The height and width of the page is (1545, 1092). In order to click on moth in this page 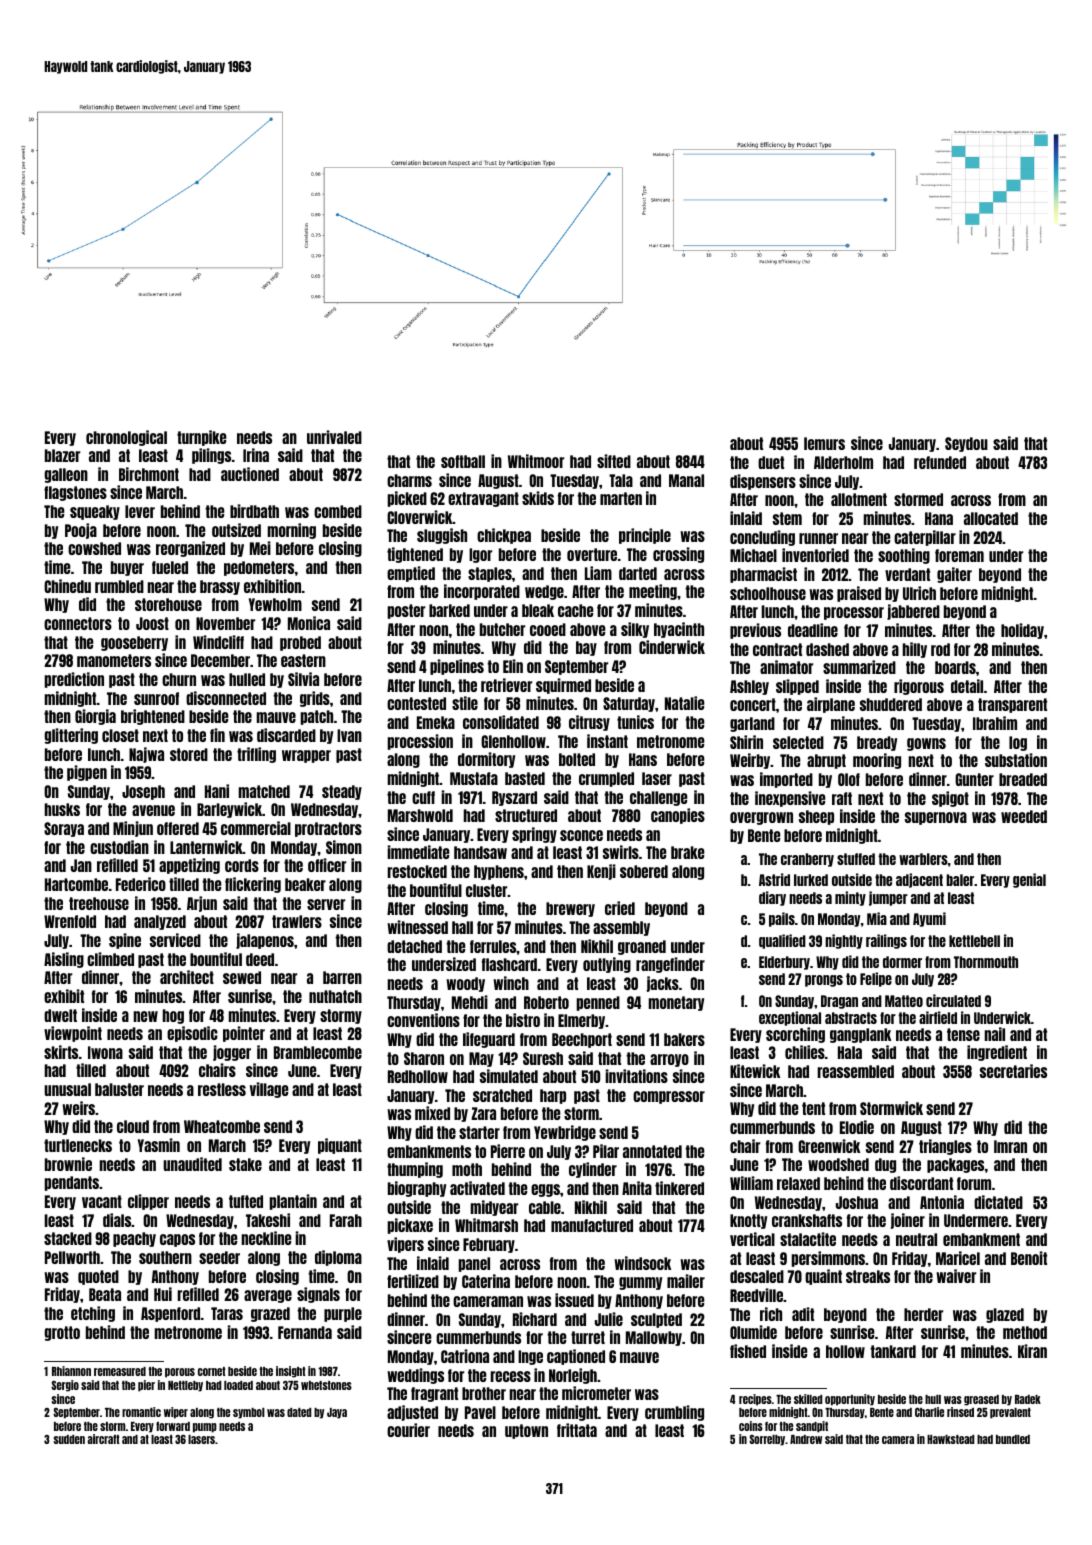, I will do `click(467, 1169)`.
